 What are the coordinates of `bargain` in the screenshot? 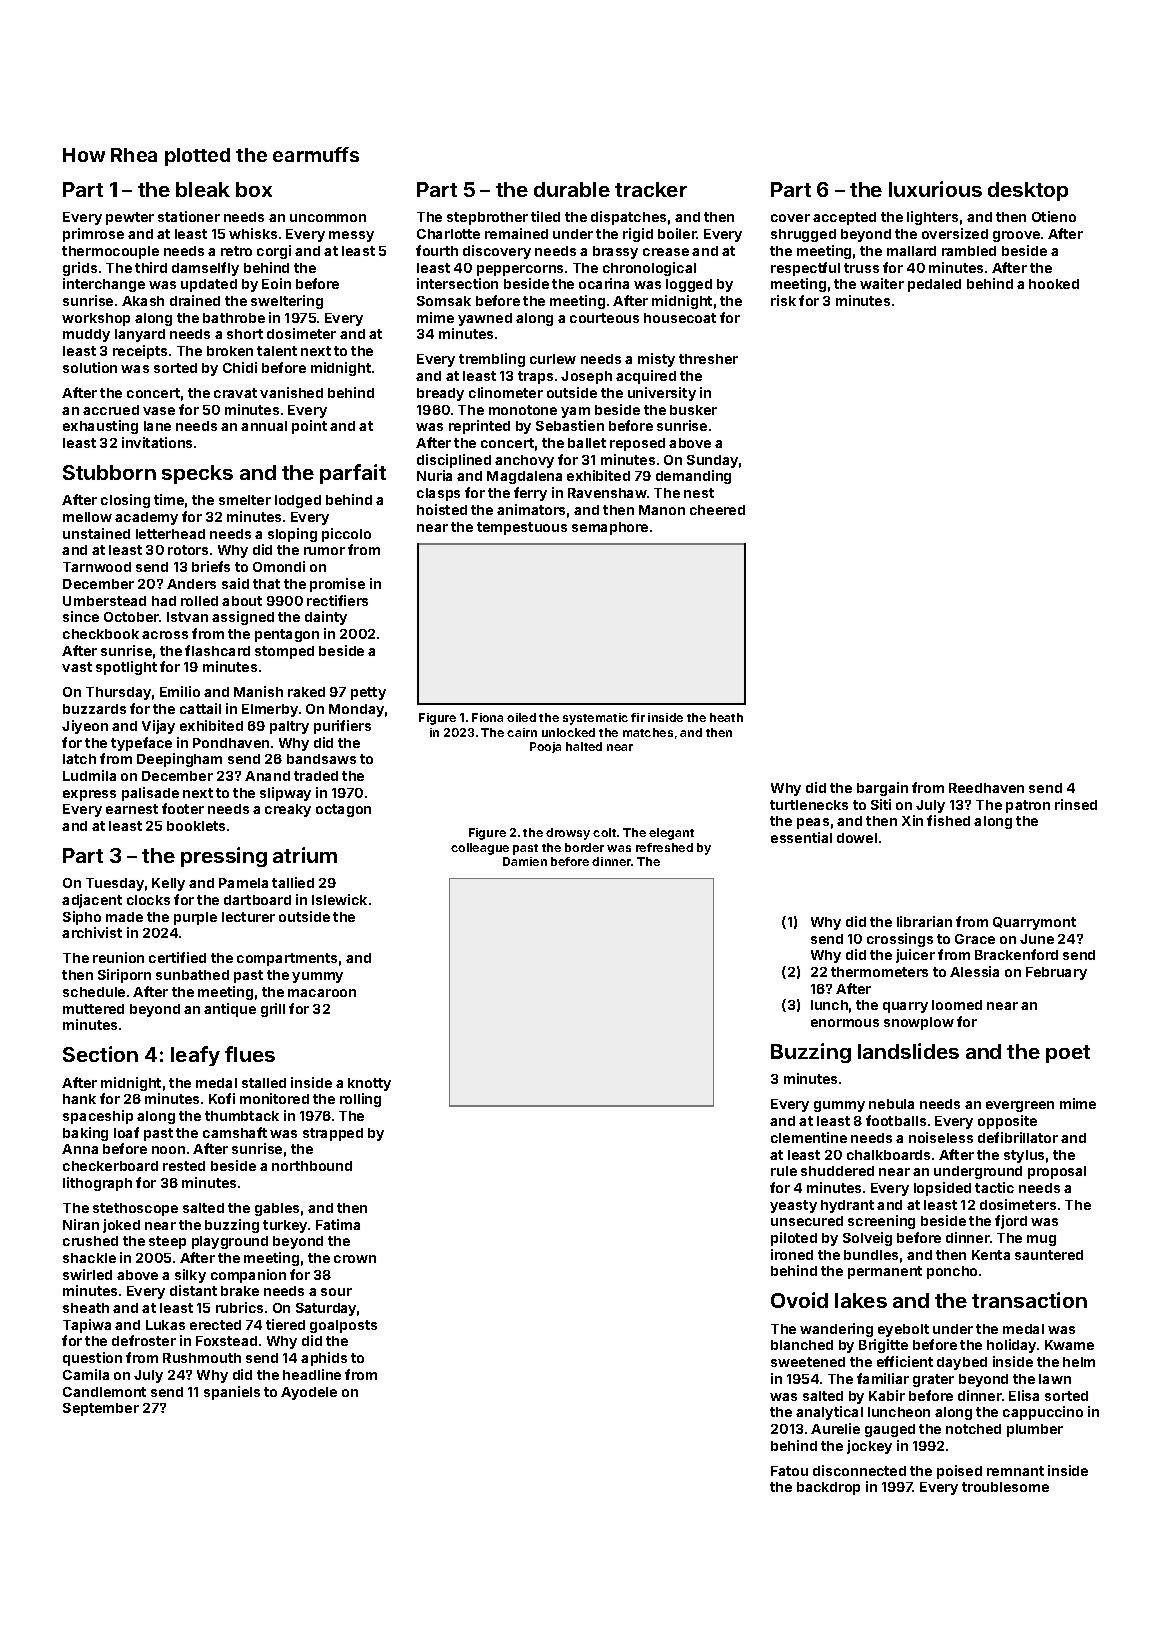 It's located at (882, 789).
